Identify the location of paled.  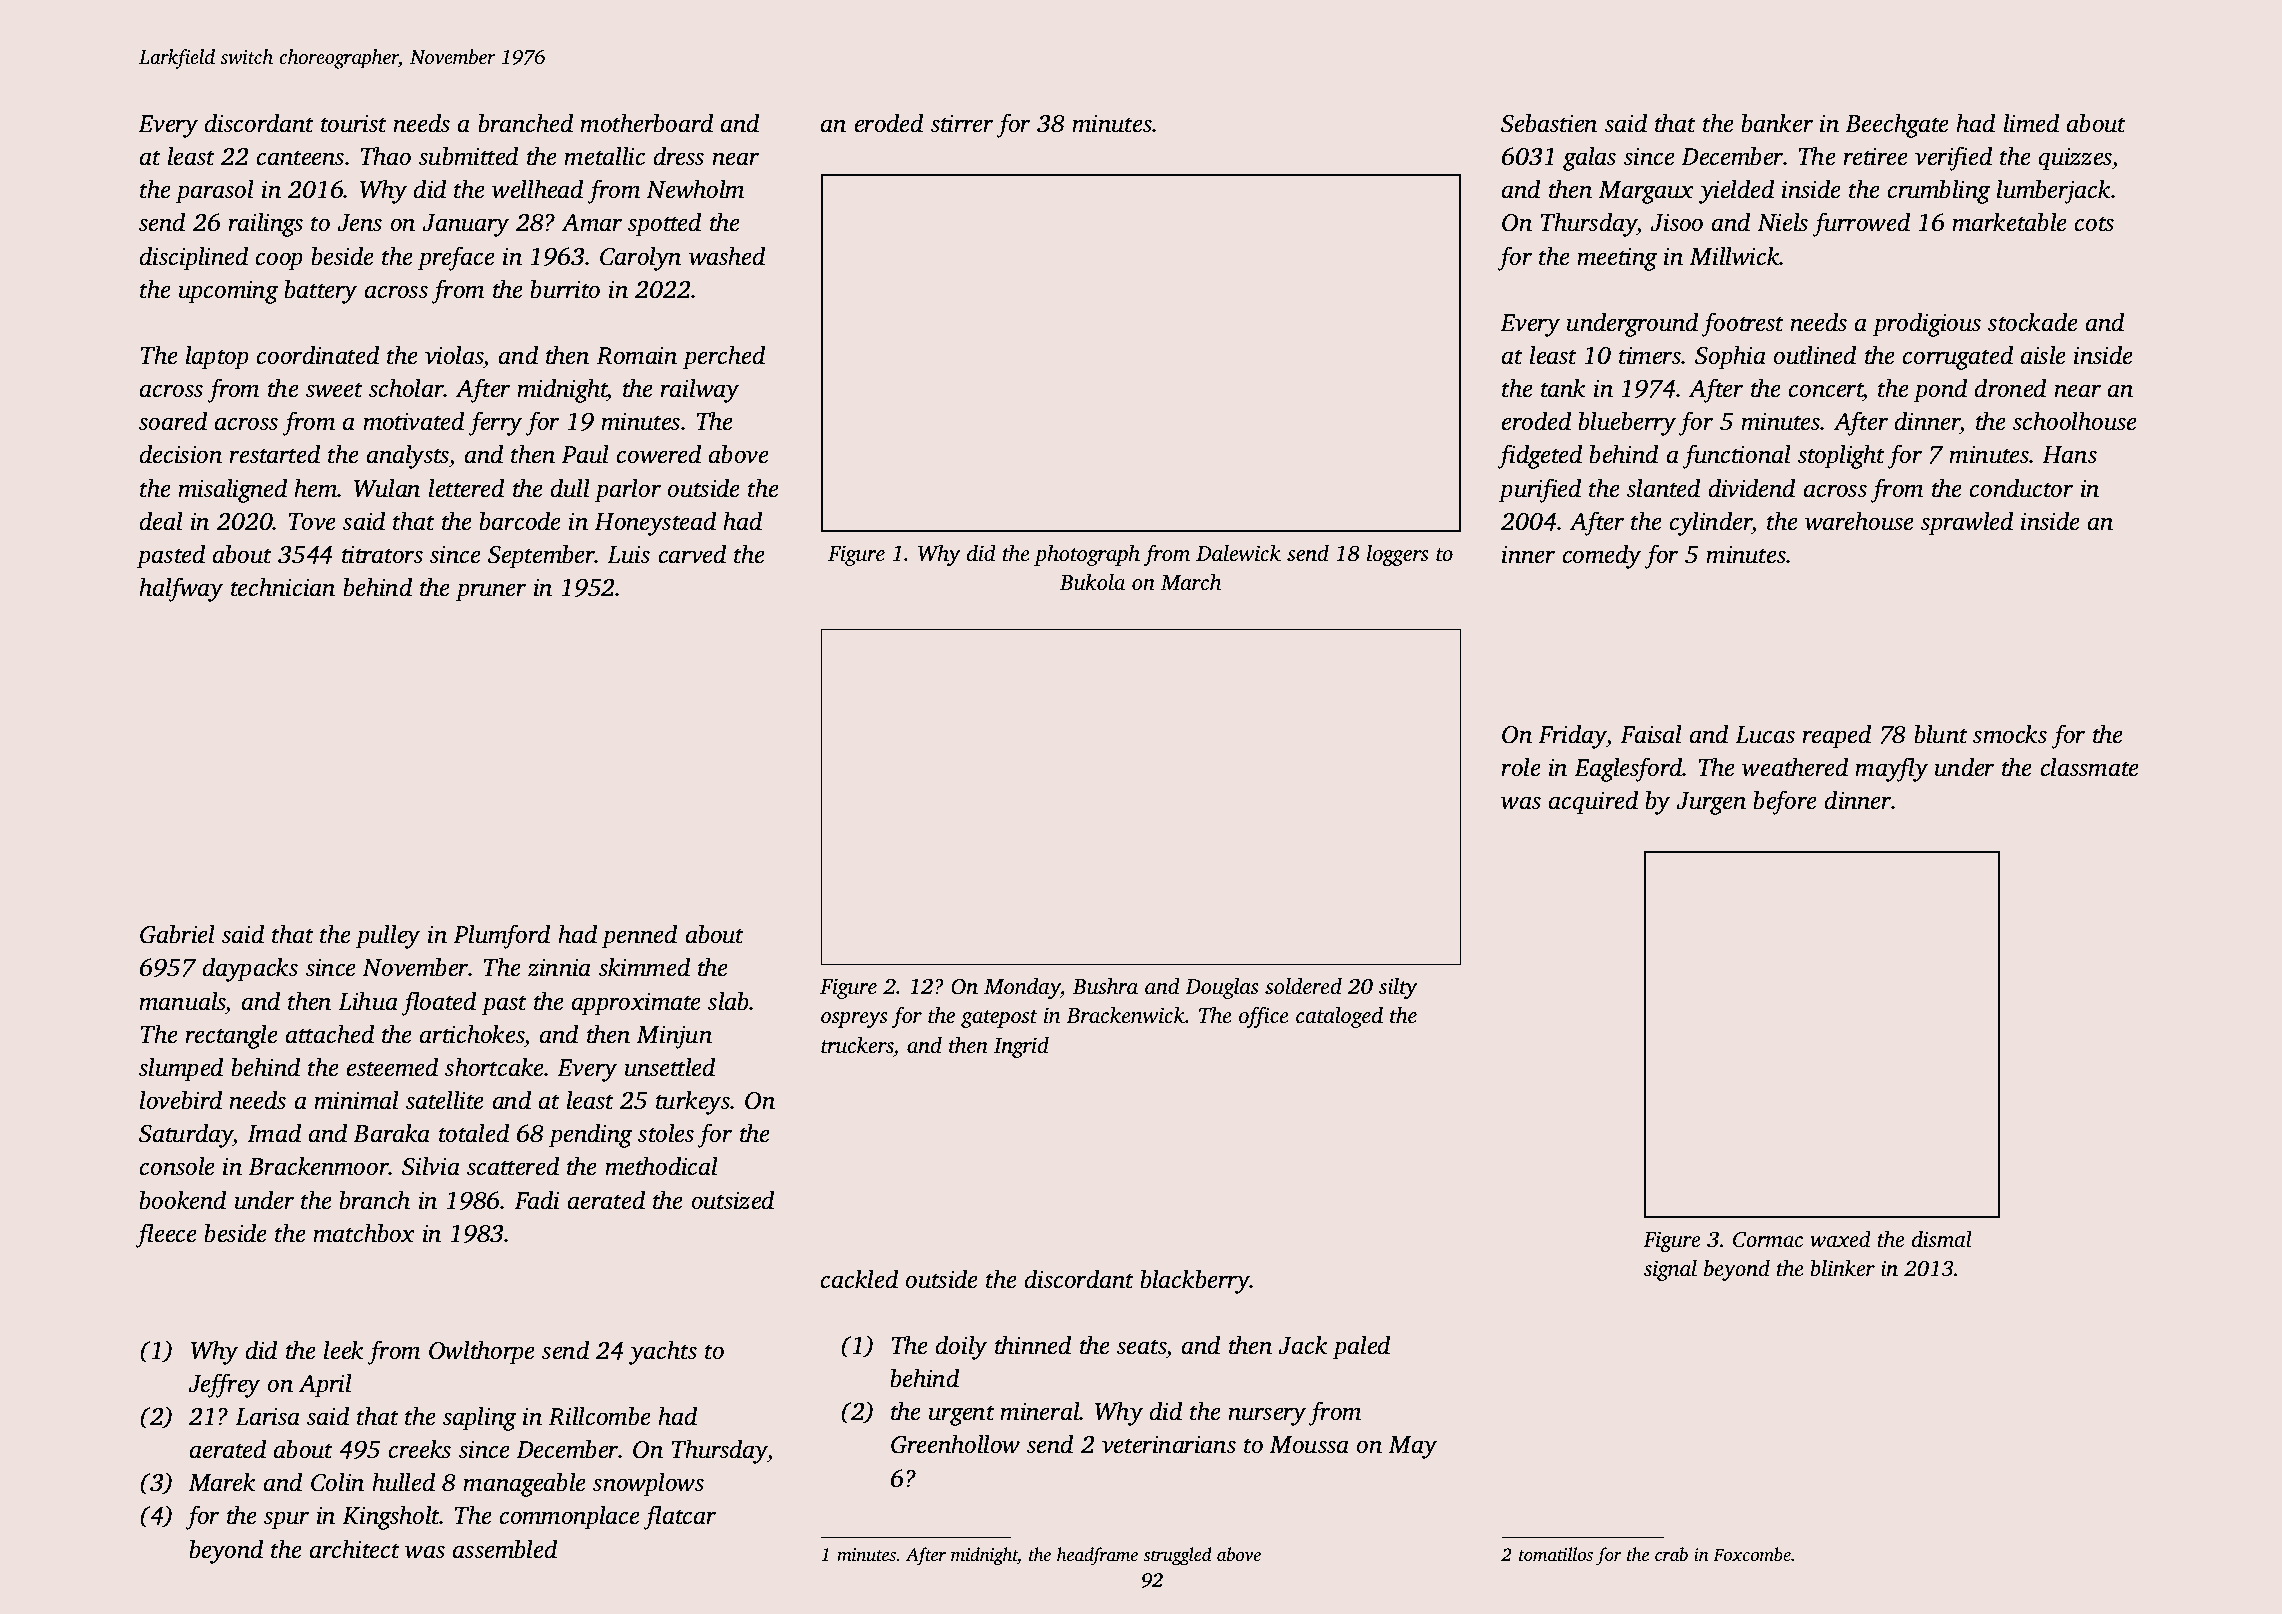
(1361, 1347).
